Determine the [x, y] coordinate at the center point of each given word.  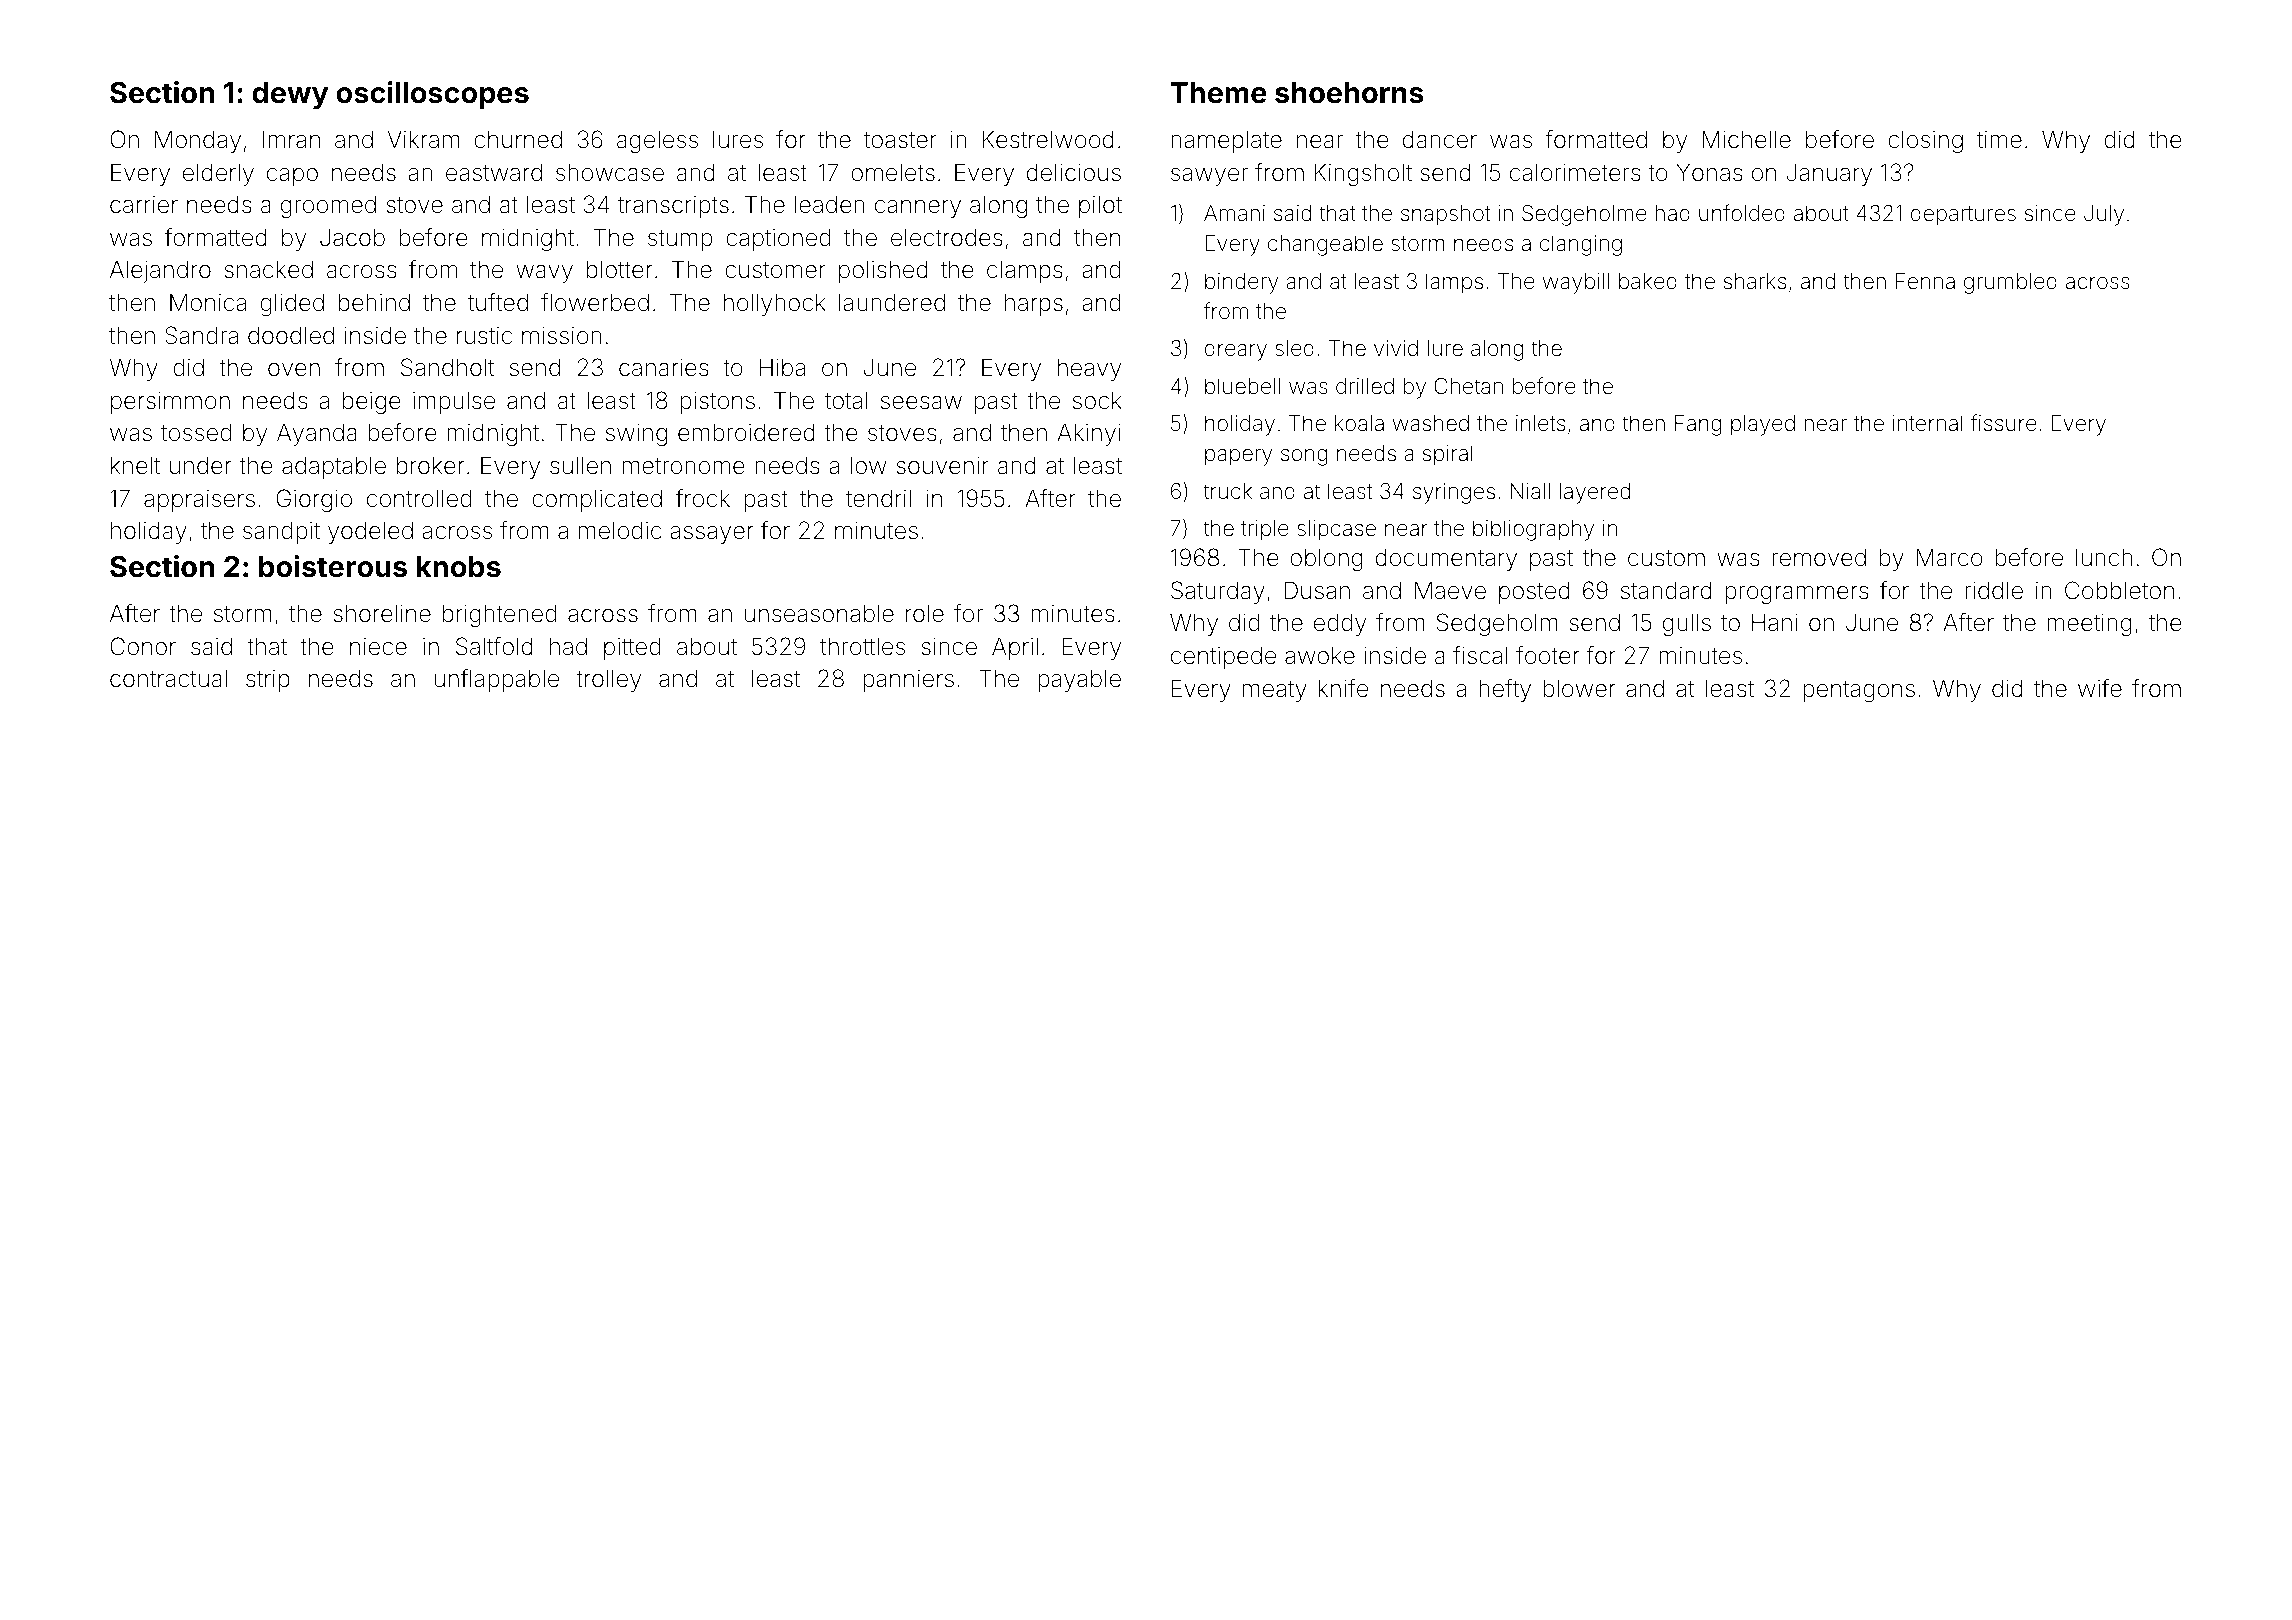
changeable [1325, 245]
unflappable [497, 680]
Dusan [1317, 590]
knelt [135, 465]
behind [374, 302]
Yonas [1710, 172]
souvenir [942, 465]
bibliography [1533, 530]
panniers [908, 681]
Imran [291, 139]
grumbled [2010, 283]
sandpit [281, 532]
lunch [2104, 557]
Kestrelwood [1048, 139]
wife [2100, 688]
